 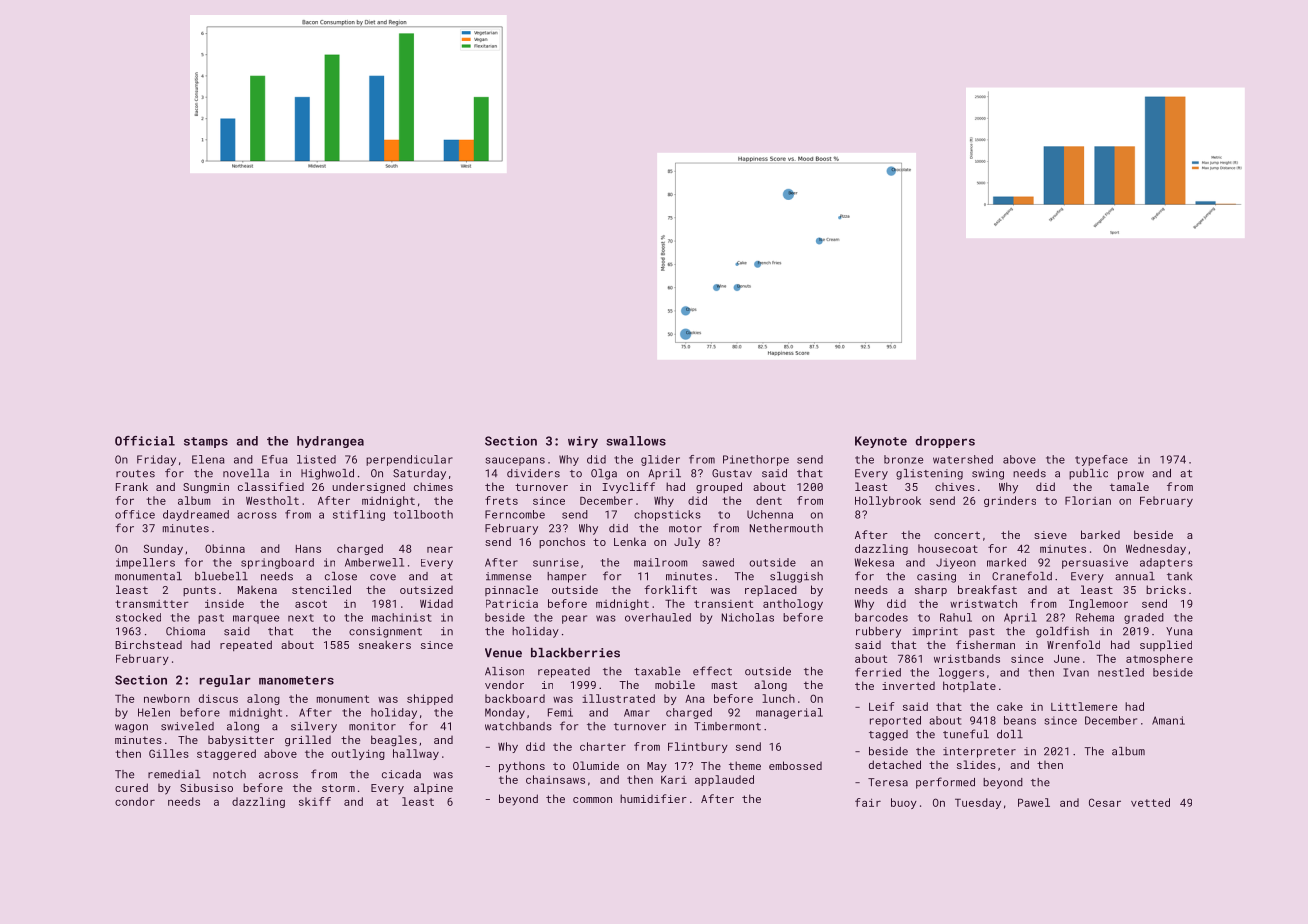 I want to click on inside, so click(x=224, y=603).
